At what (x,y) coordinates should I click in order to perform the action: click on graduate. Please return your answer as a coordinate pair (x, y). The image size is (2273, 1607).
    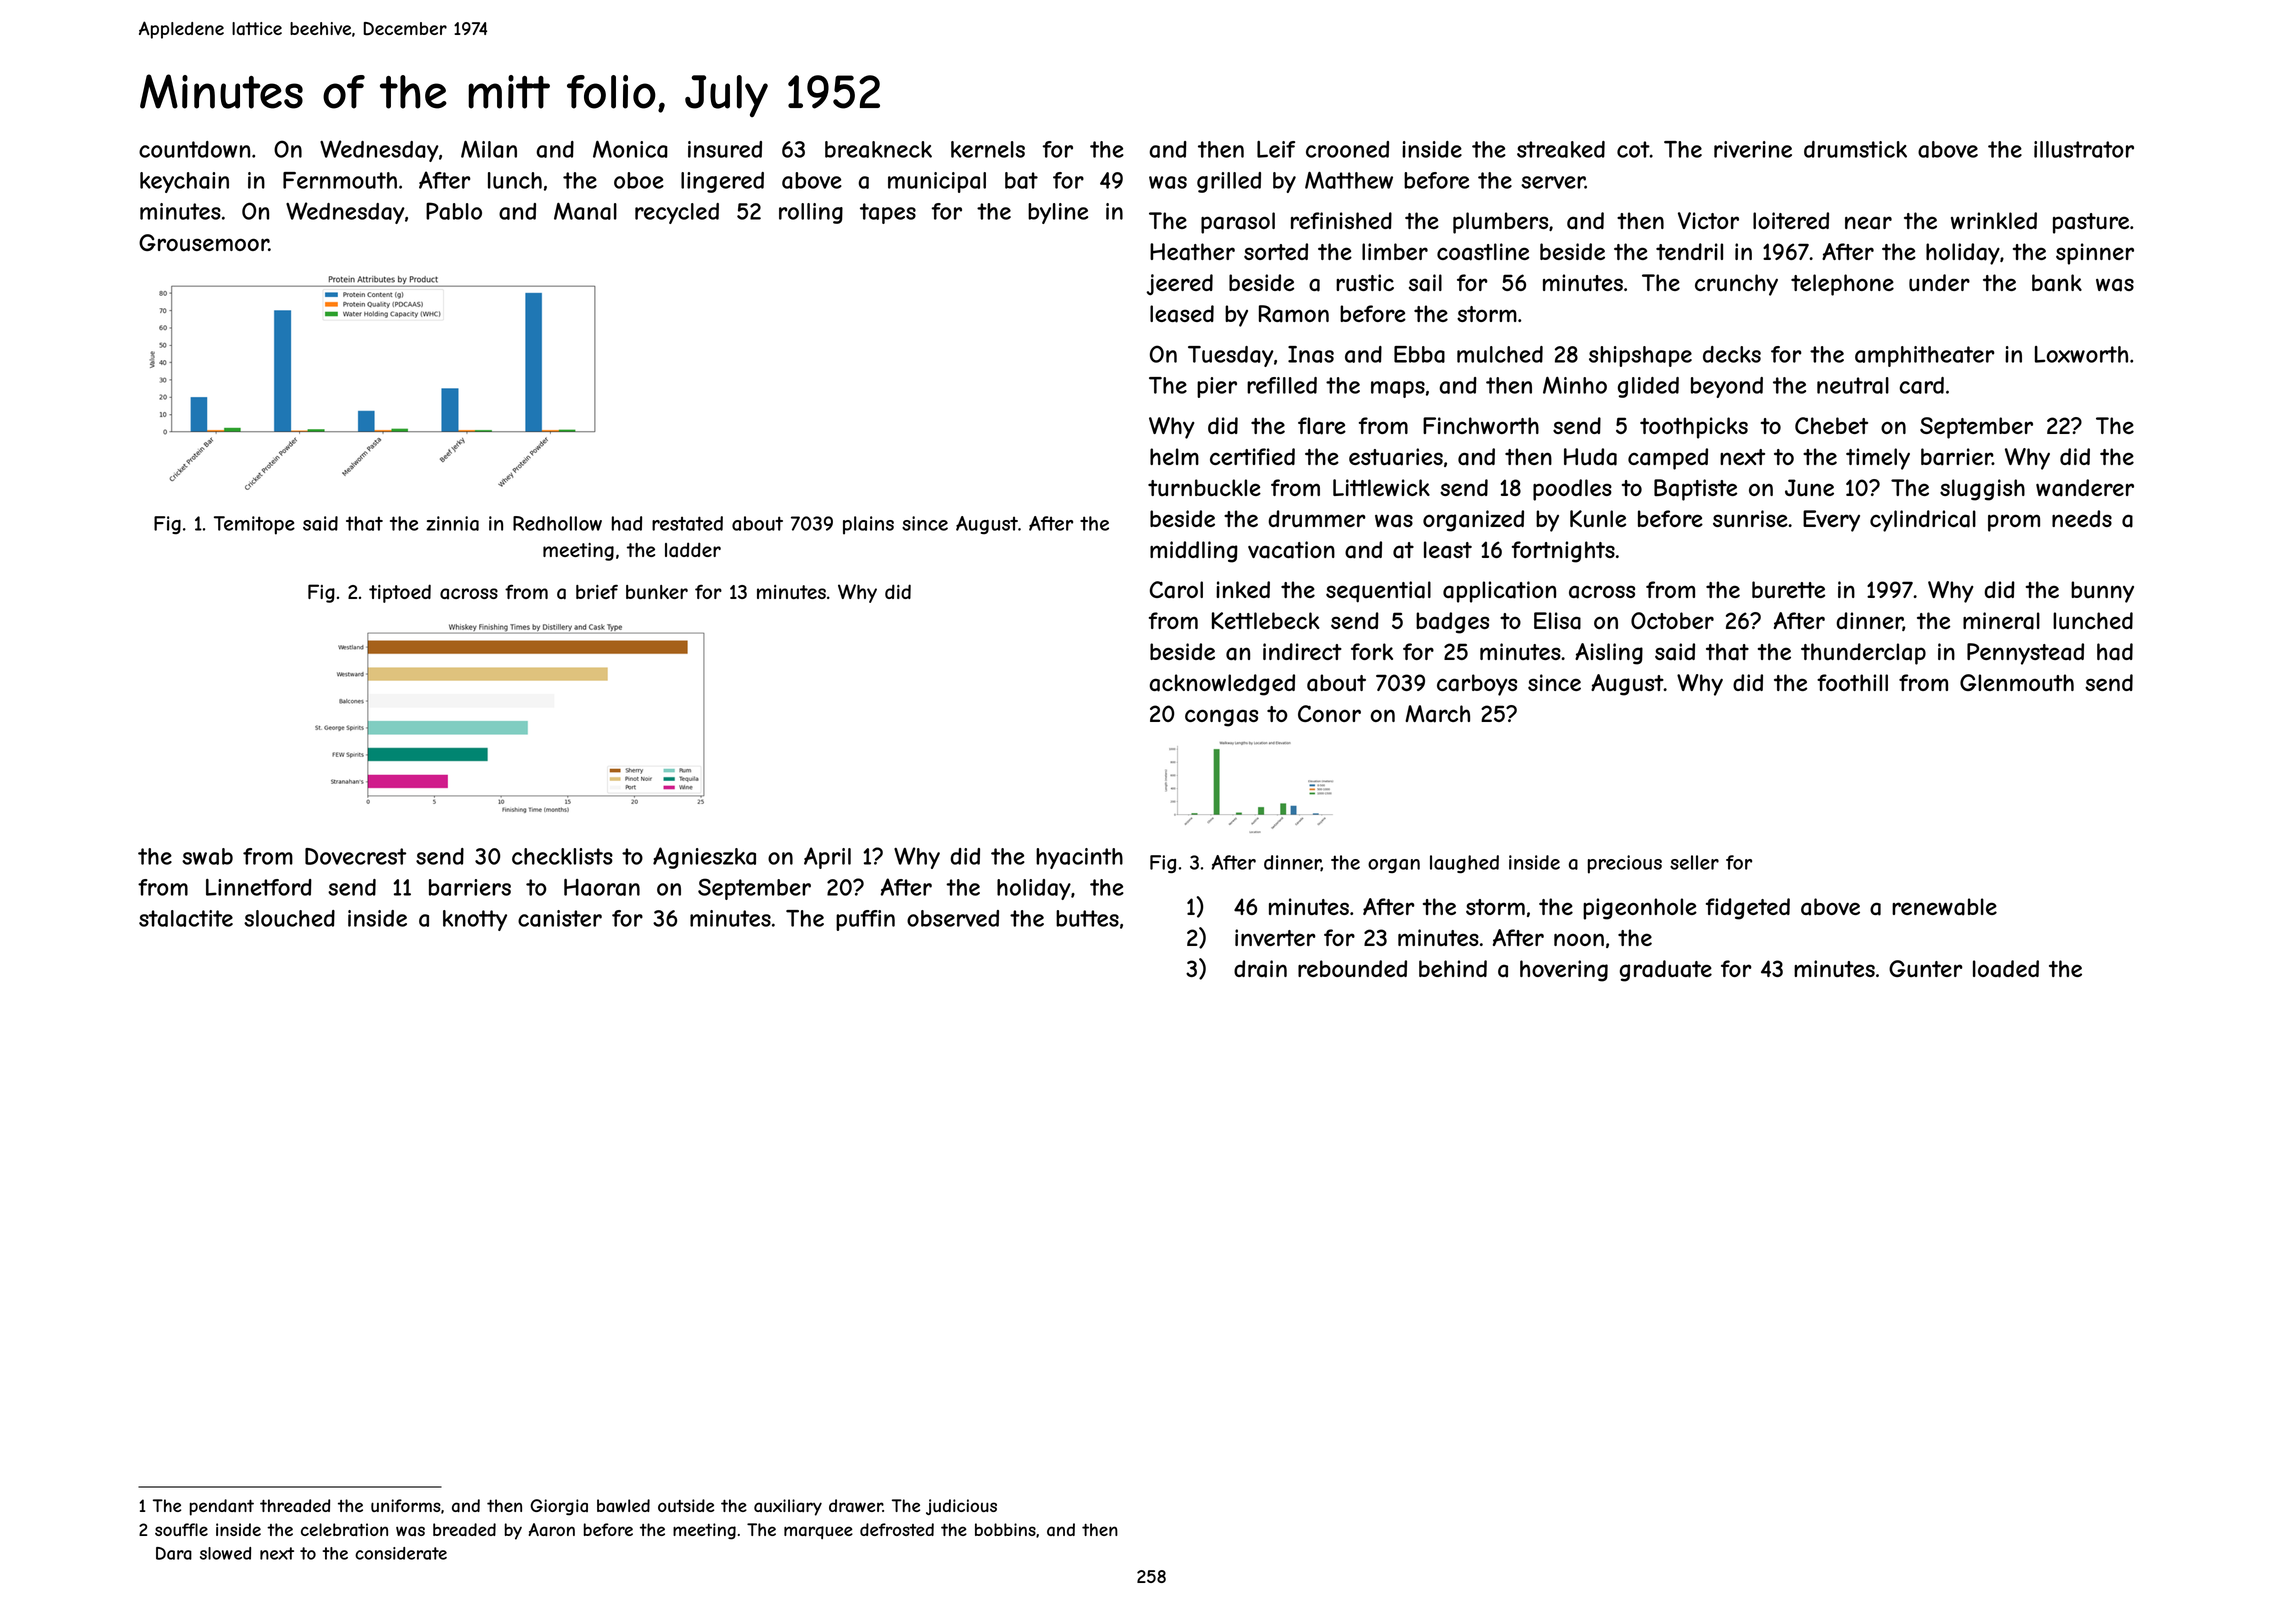
    Looking at the image, I should click on (1666, 971).
